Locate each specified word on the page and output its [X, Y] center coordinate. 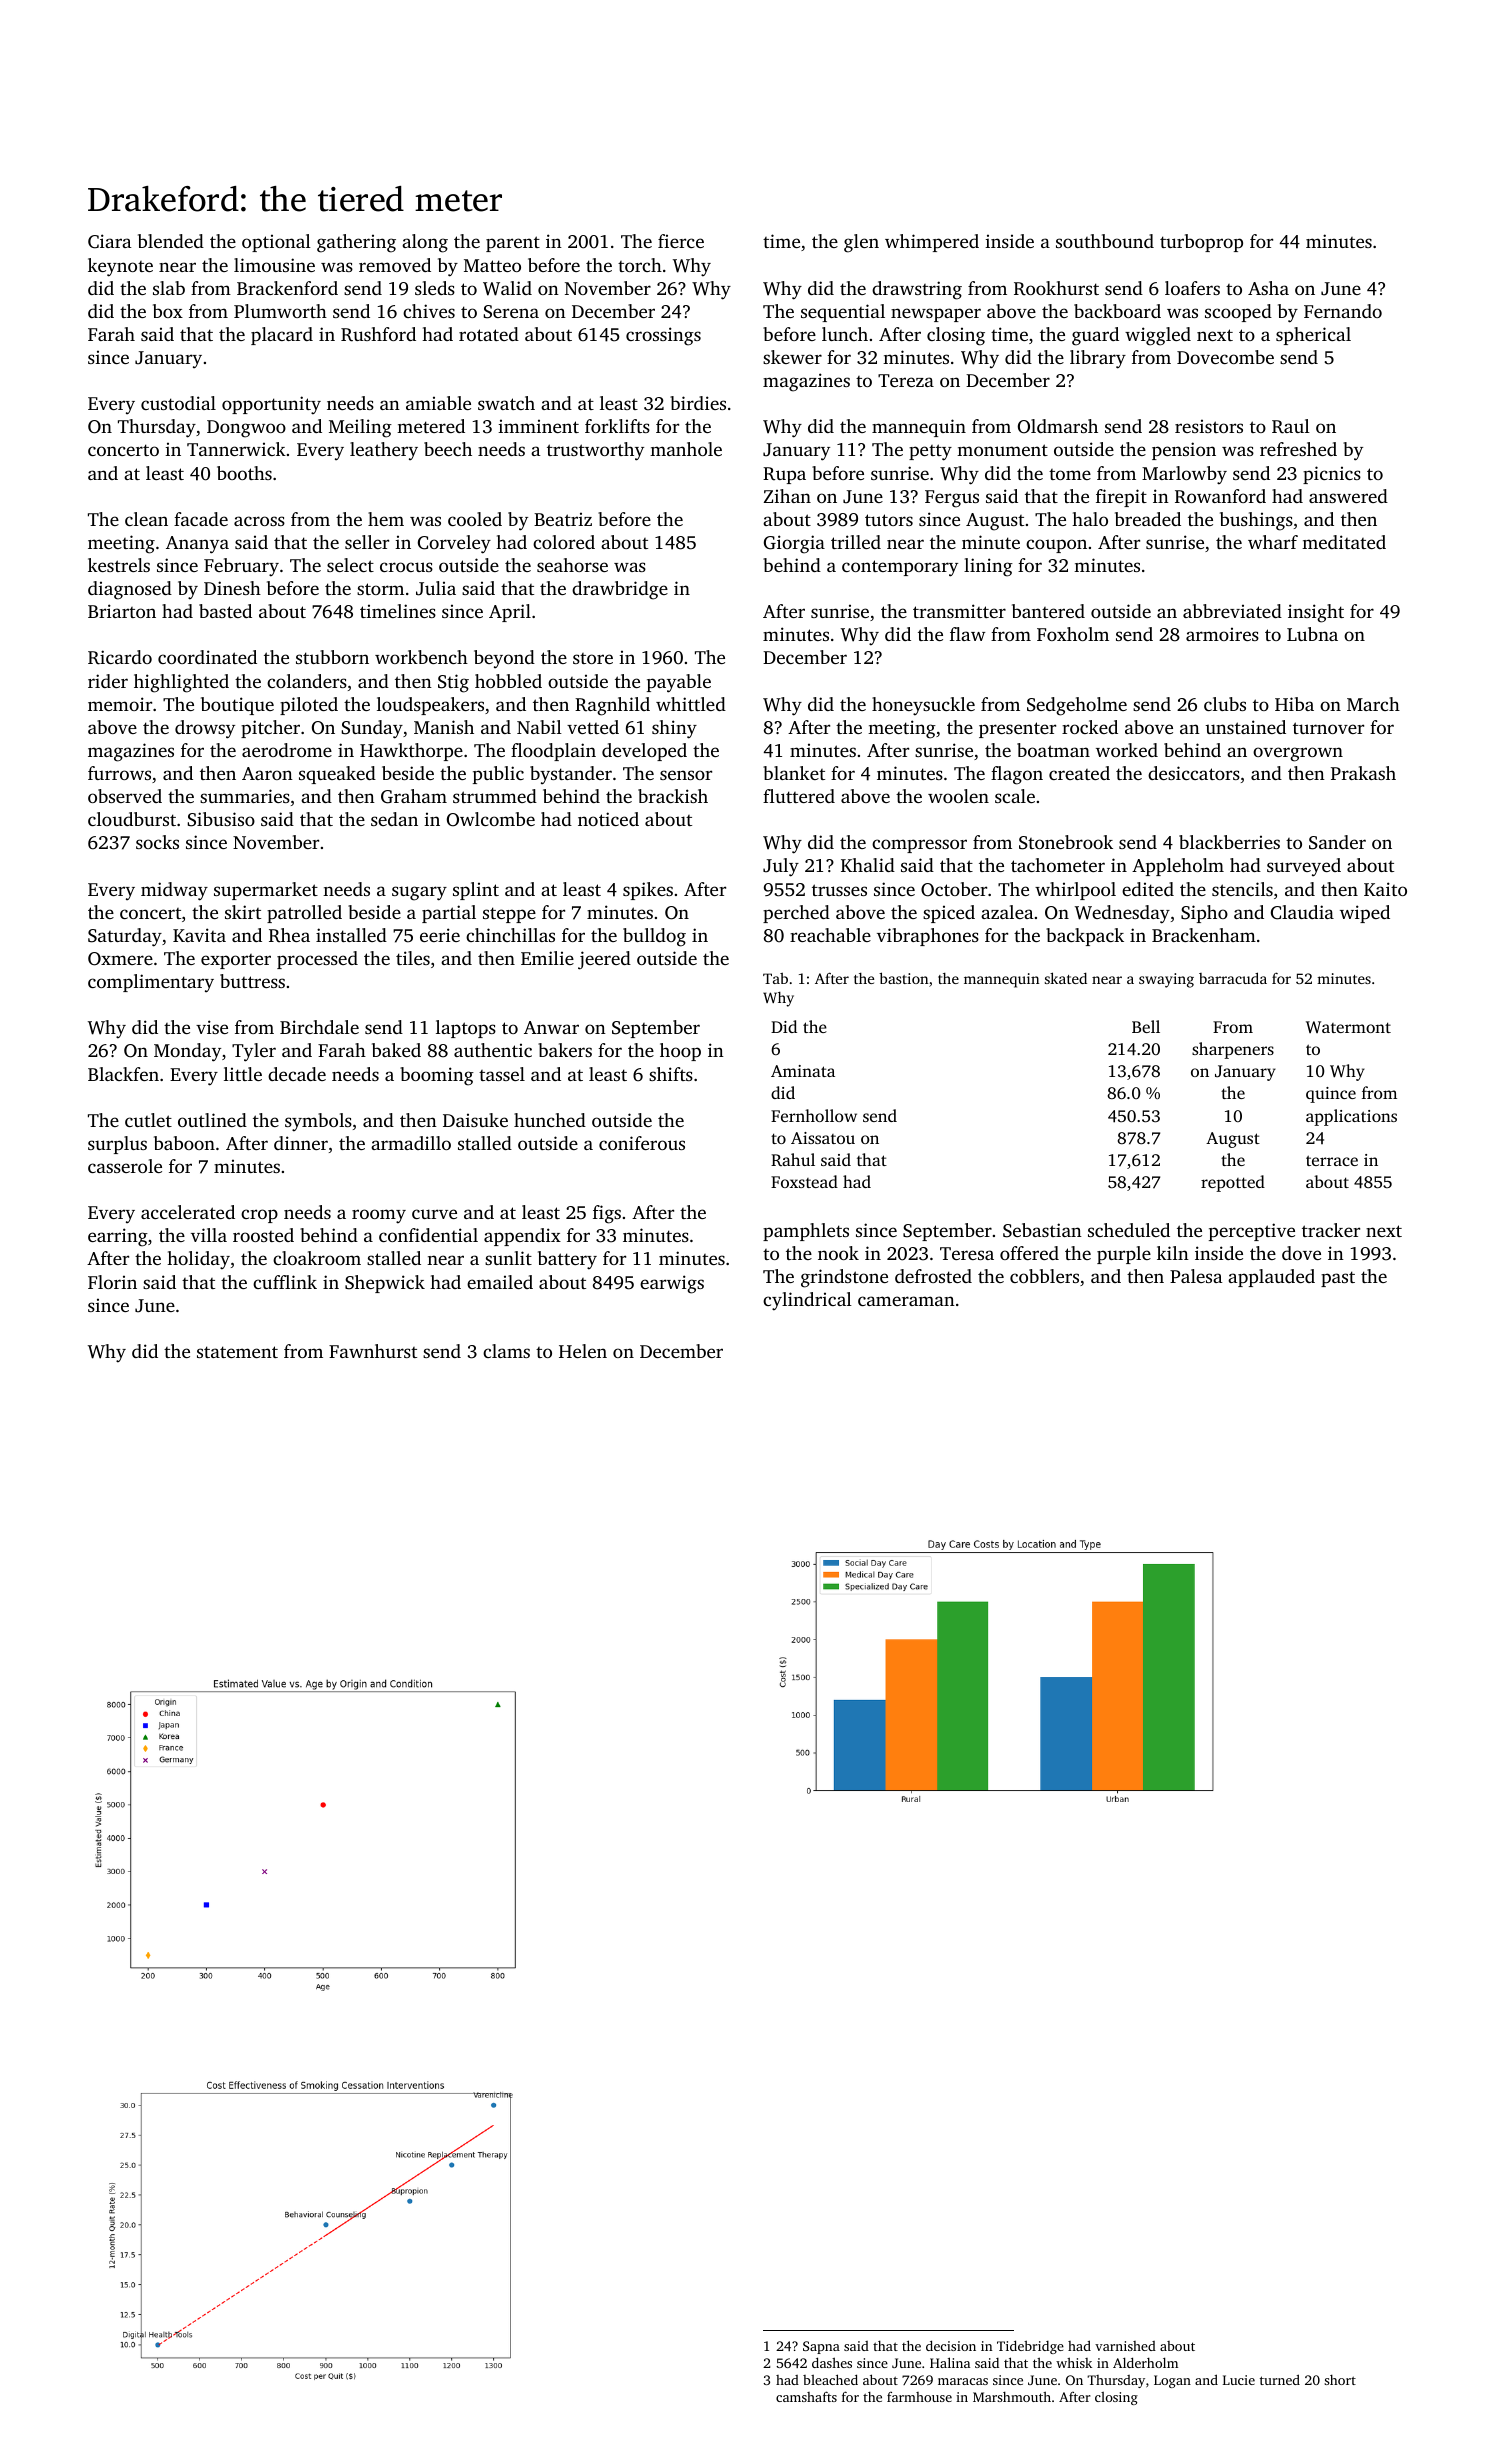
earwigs [672, 1284]
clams [506, 1351]
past [1338, 1279]
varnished [1125, 2346]
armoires [1222, 634]
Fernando [1343, 311]
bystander [571, 775]
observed [125, 796]
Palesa [1196, 1276]
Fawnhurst [373, 1351]
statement [237, 1352]
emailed [500, 1282]
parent [513, 244]
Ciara [109, 241]
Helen [583, 1351]
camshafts [806, 2396]
